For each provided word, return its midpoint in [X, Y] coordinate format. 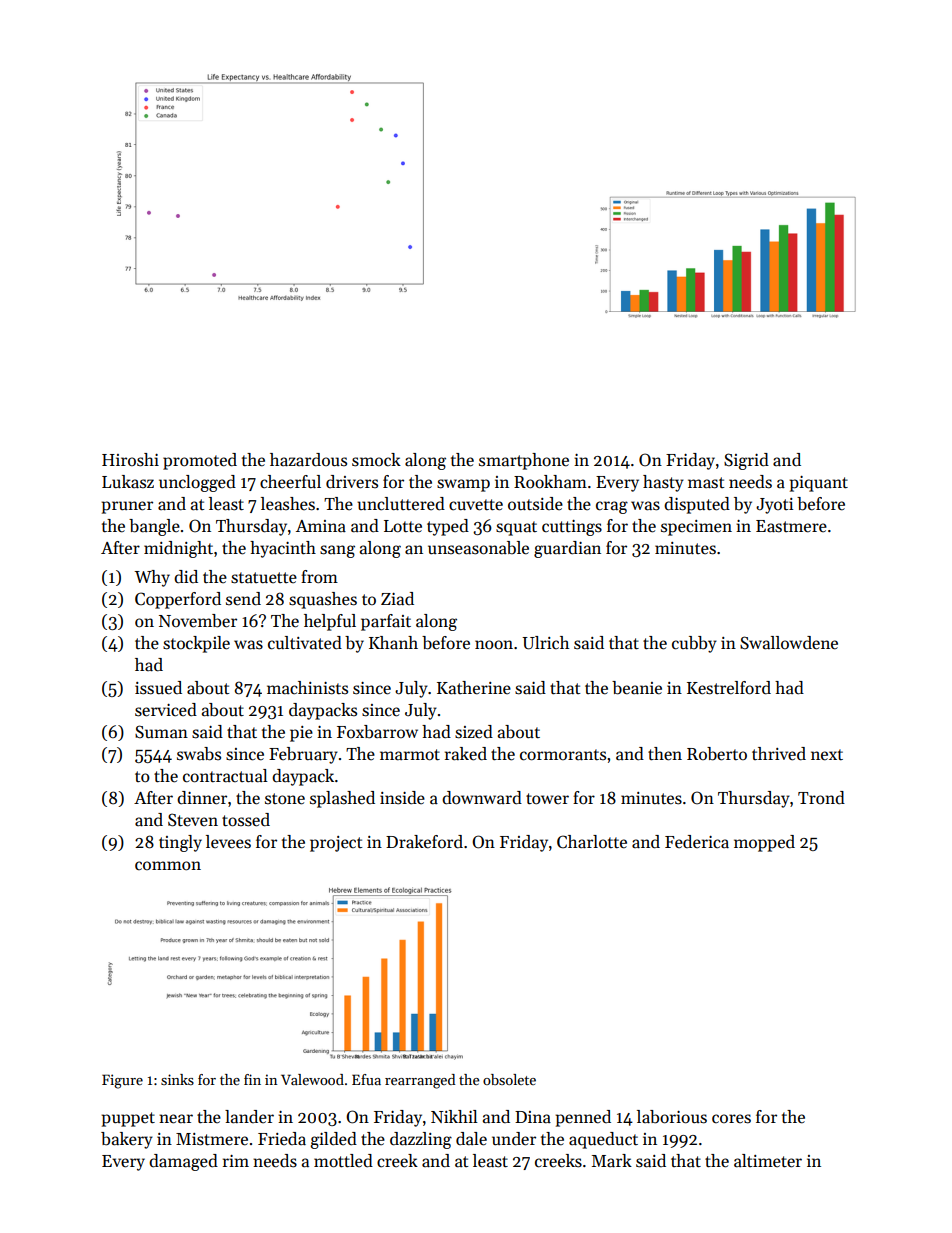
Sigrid [746, 461]
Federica [697, 842]
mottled [343, 1161]
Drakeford [424, 842]
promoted [200, 461]
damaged [183, 1162]
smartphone [524, 461]
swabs [199, 754]
